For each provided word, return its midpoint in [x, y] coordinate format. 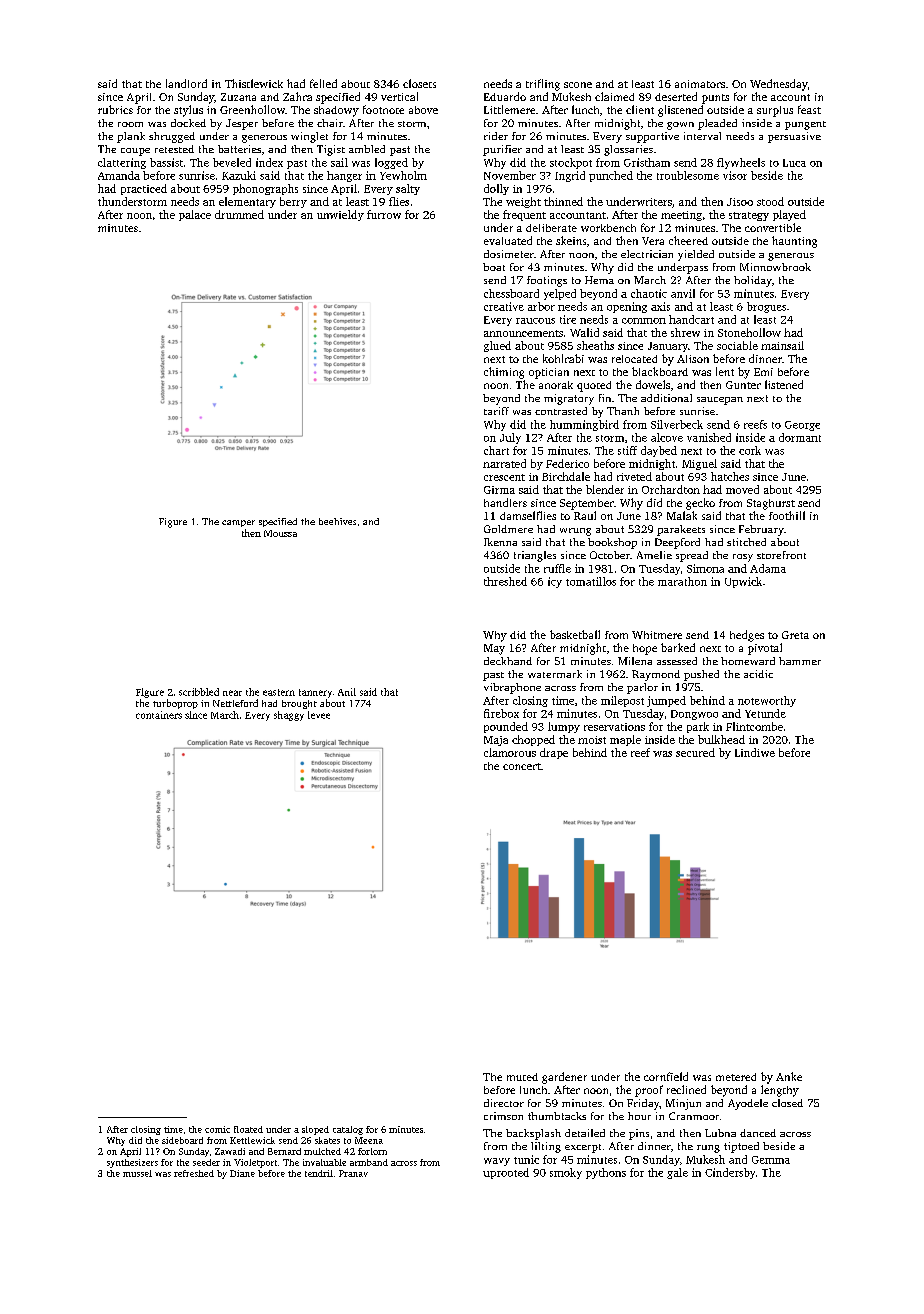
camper [238, 523]
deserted [676, 96]
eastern [279, 692]
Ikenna [500, 542]
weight [523, 202]
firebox [501, 713]
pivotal [765, 649]
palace [195, 215]
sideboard [182, 1140]
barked [678, 647]
